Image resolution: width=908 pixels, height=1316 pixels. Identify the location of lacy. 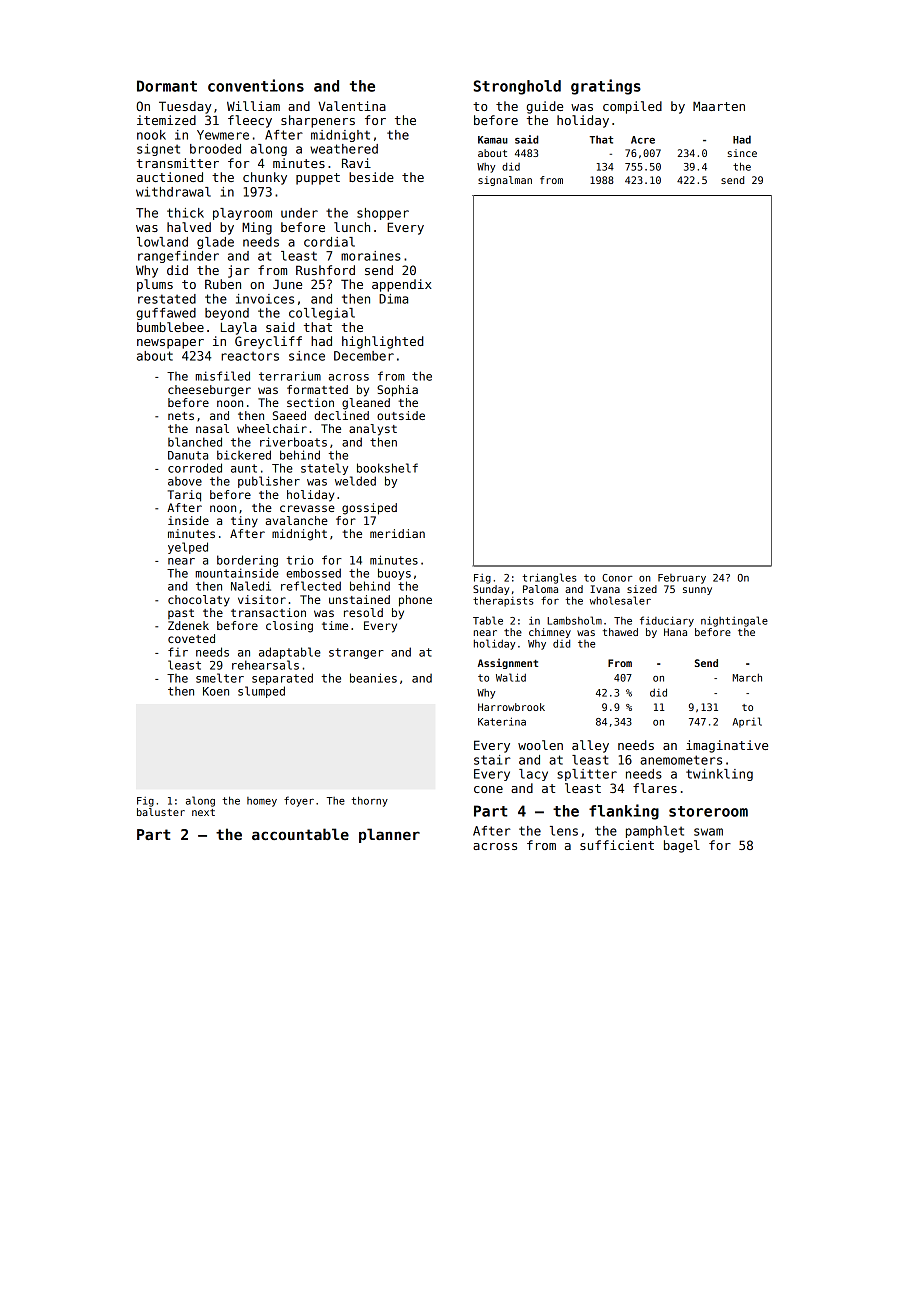
(533, 775).
